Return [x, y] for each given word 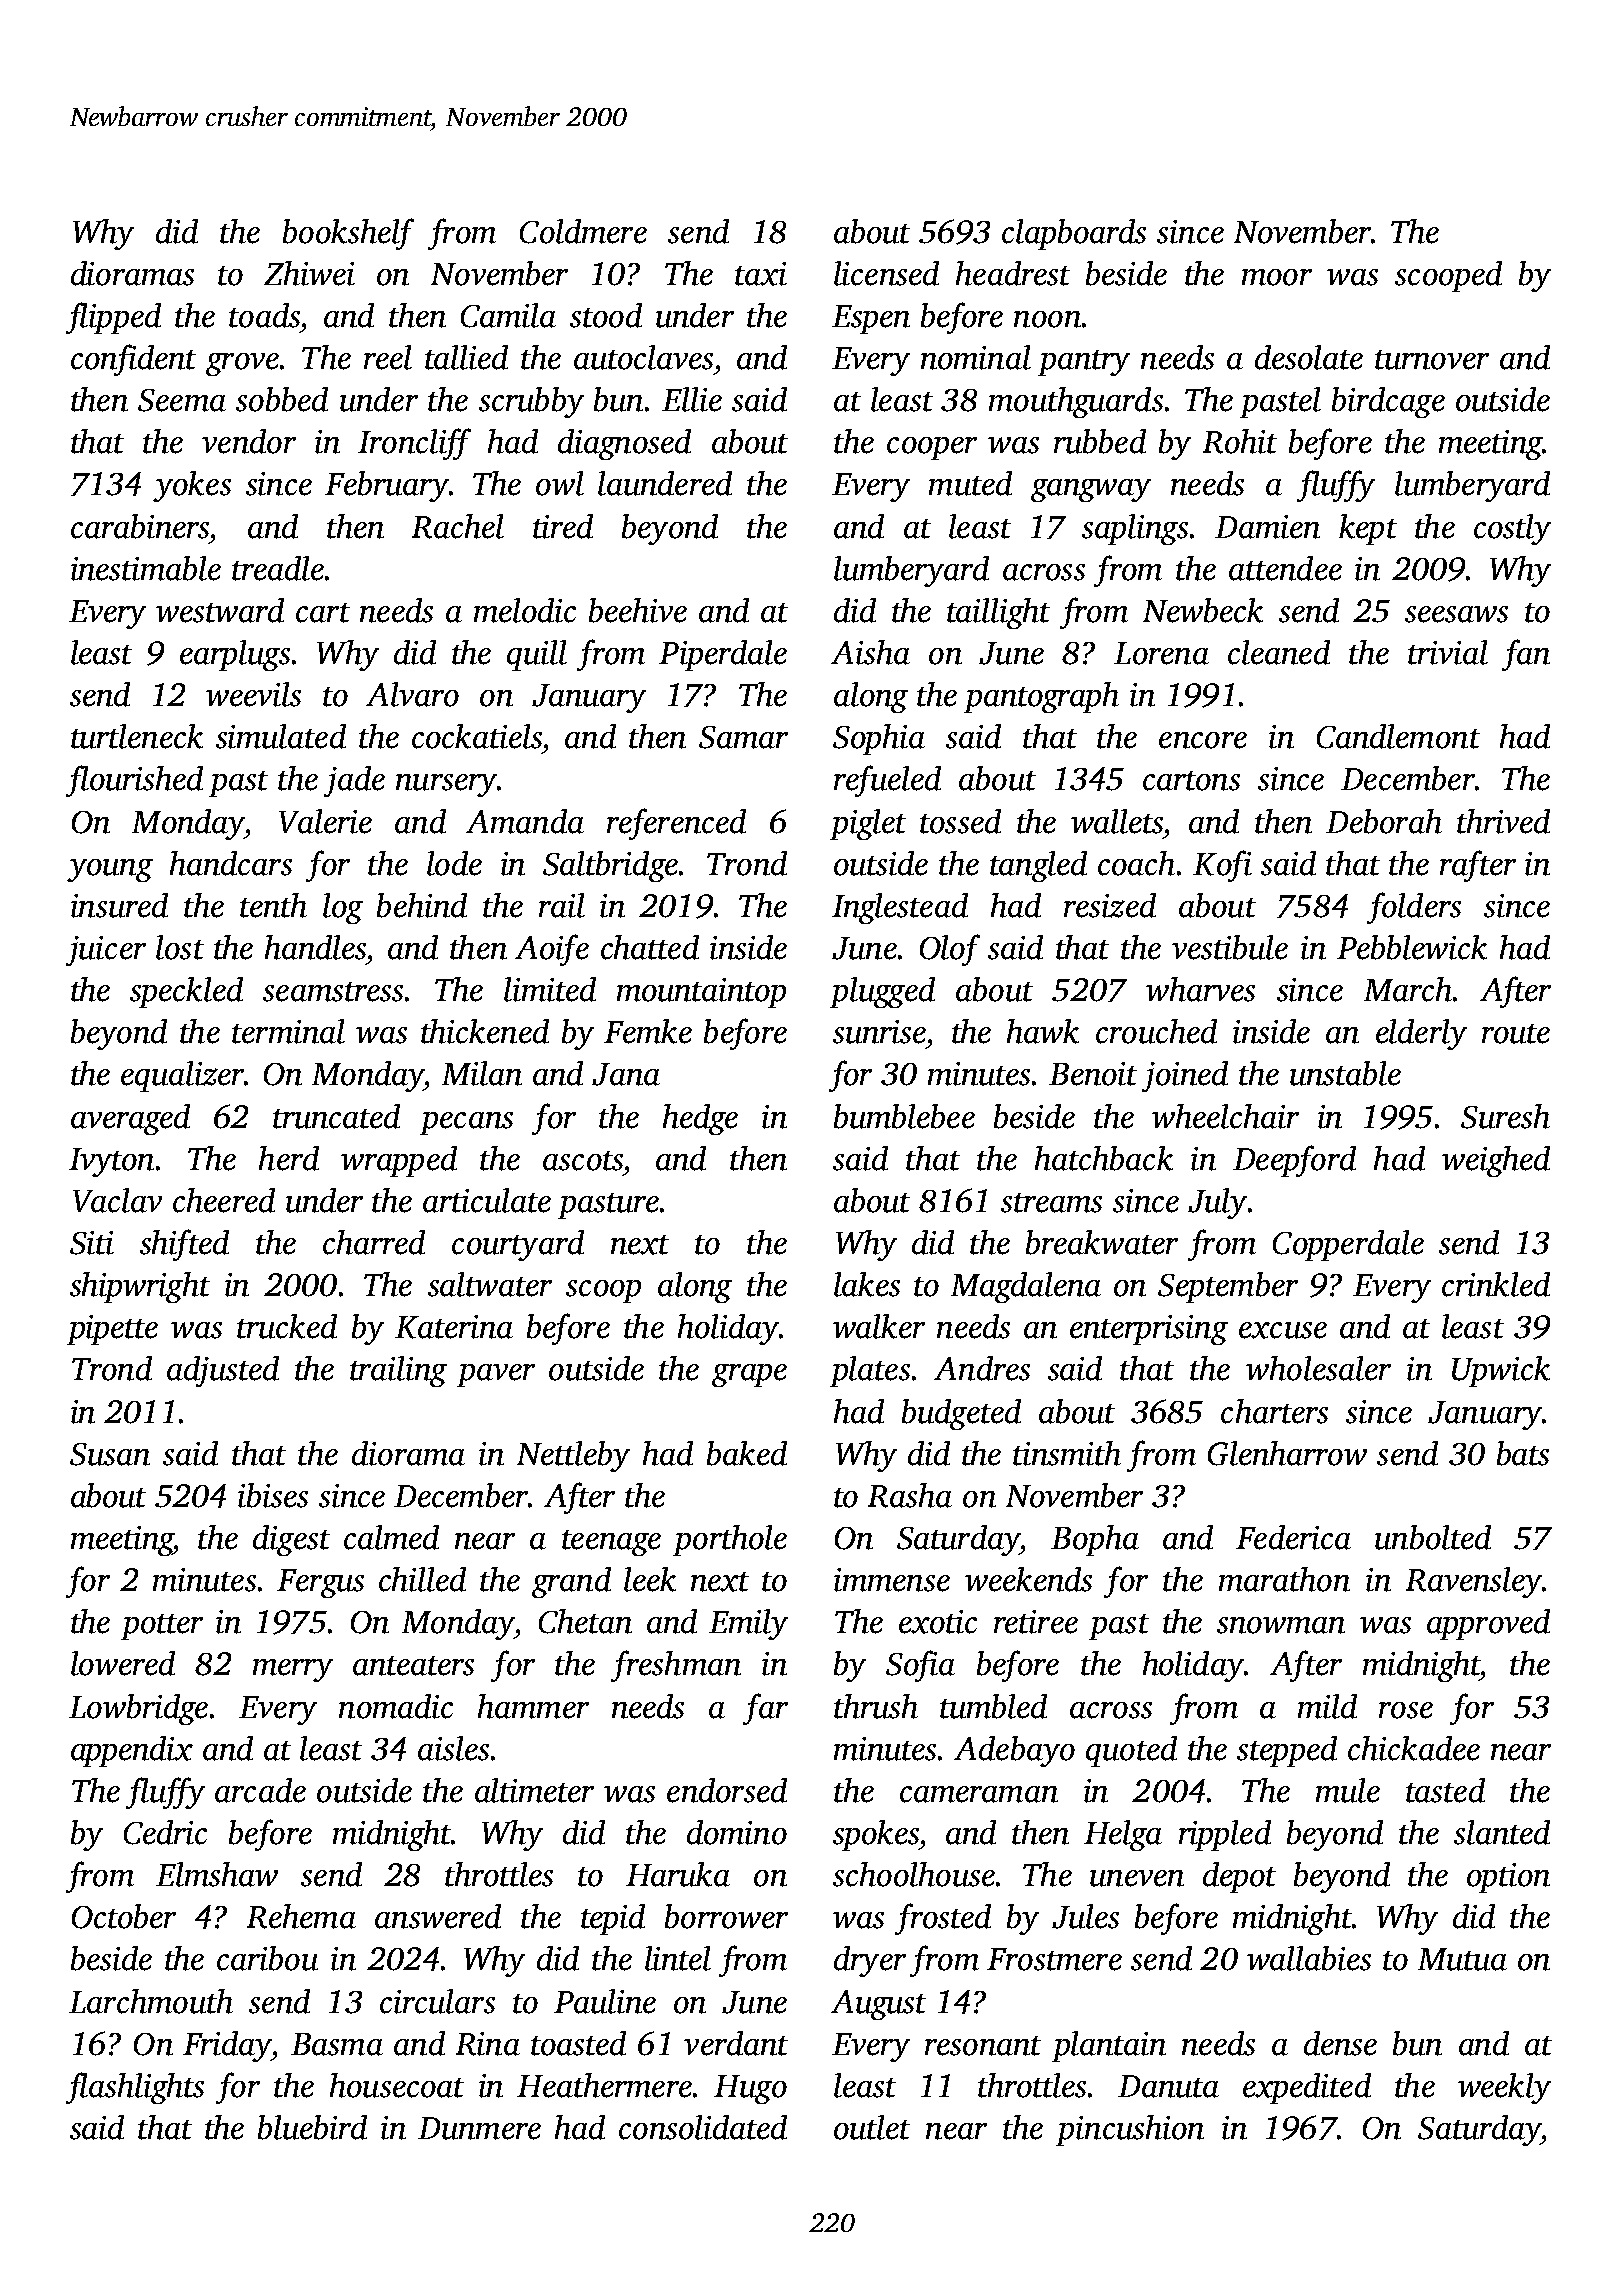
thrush [876, 1706]
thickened [485, 1031]
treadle [278, 568]
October [124, 1916]
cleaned [1279, 652]
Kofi [1222, 866]
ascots [583, 1161]
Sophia [879, 739]
